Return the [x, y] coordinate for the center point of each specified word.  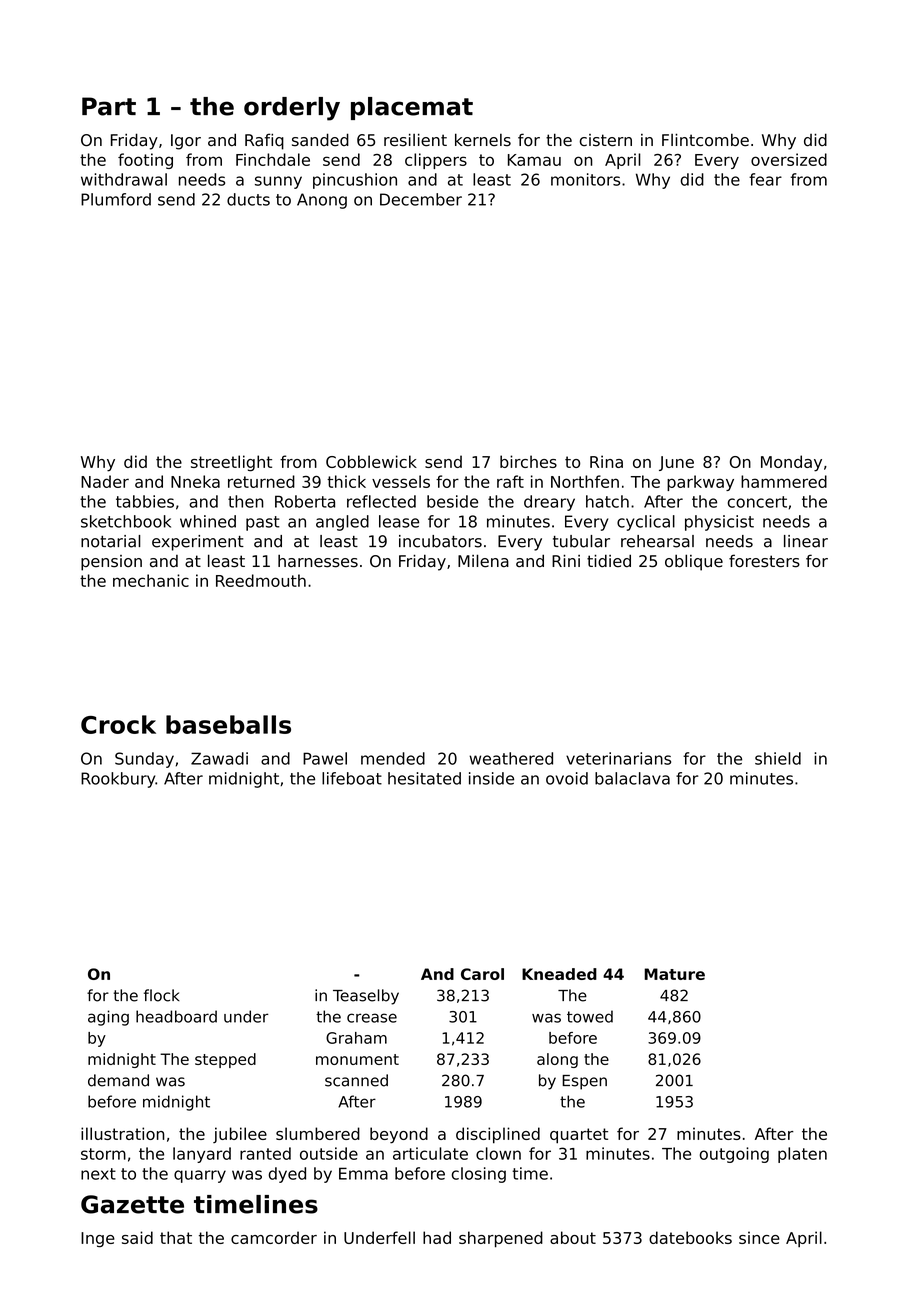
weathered [511, 758]
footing [145, 161]
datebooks [690, 1237]
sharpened [501, 1239]
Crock [118, 724]
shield [778, 758]
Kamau [534, 160]
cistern [605, 140]
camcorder [274, 1237]
